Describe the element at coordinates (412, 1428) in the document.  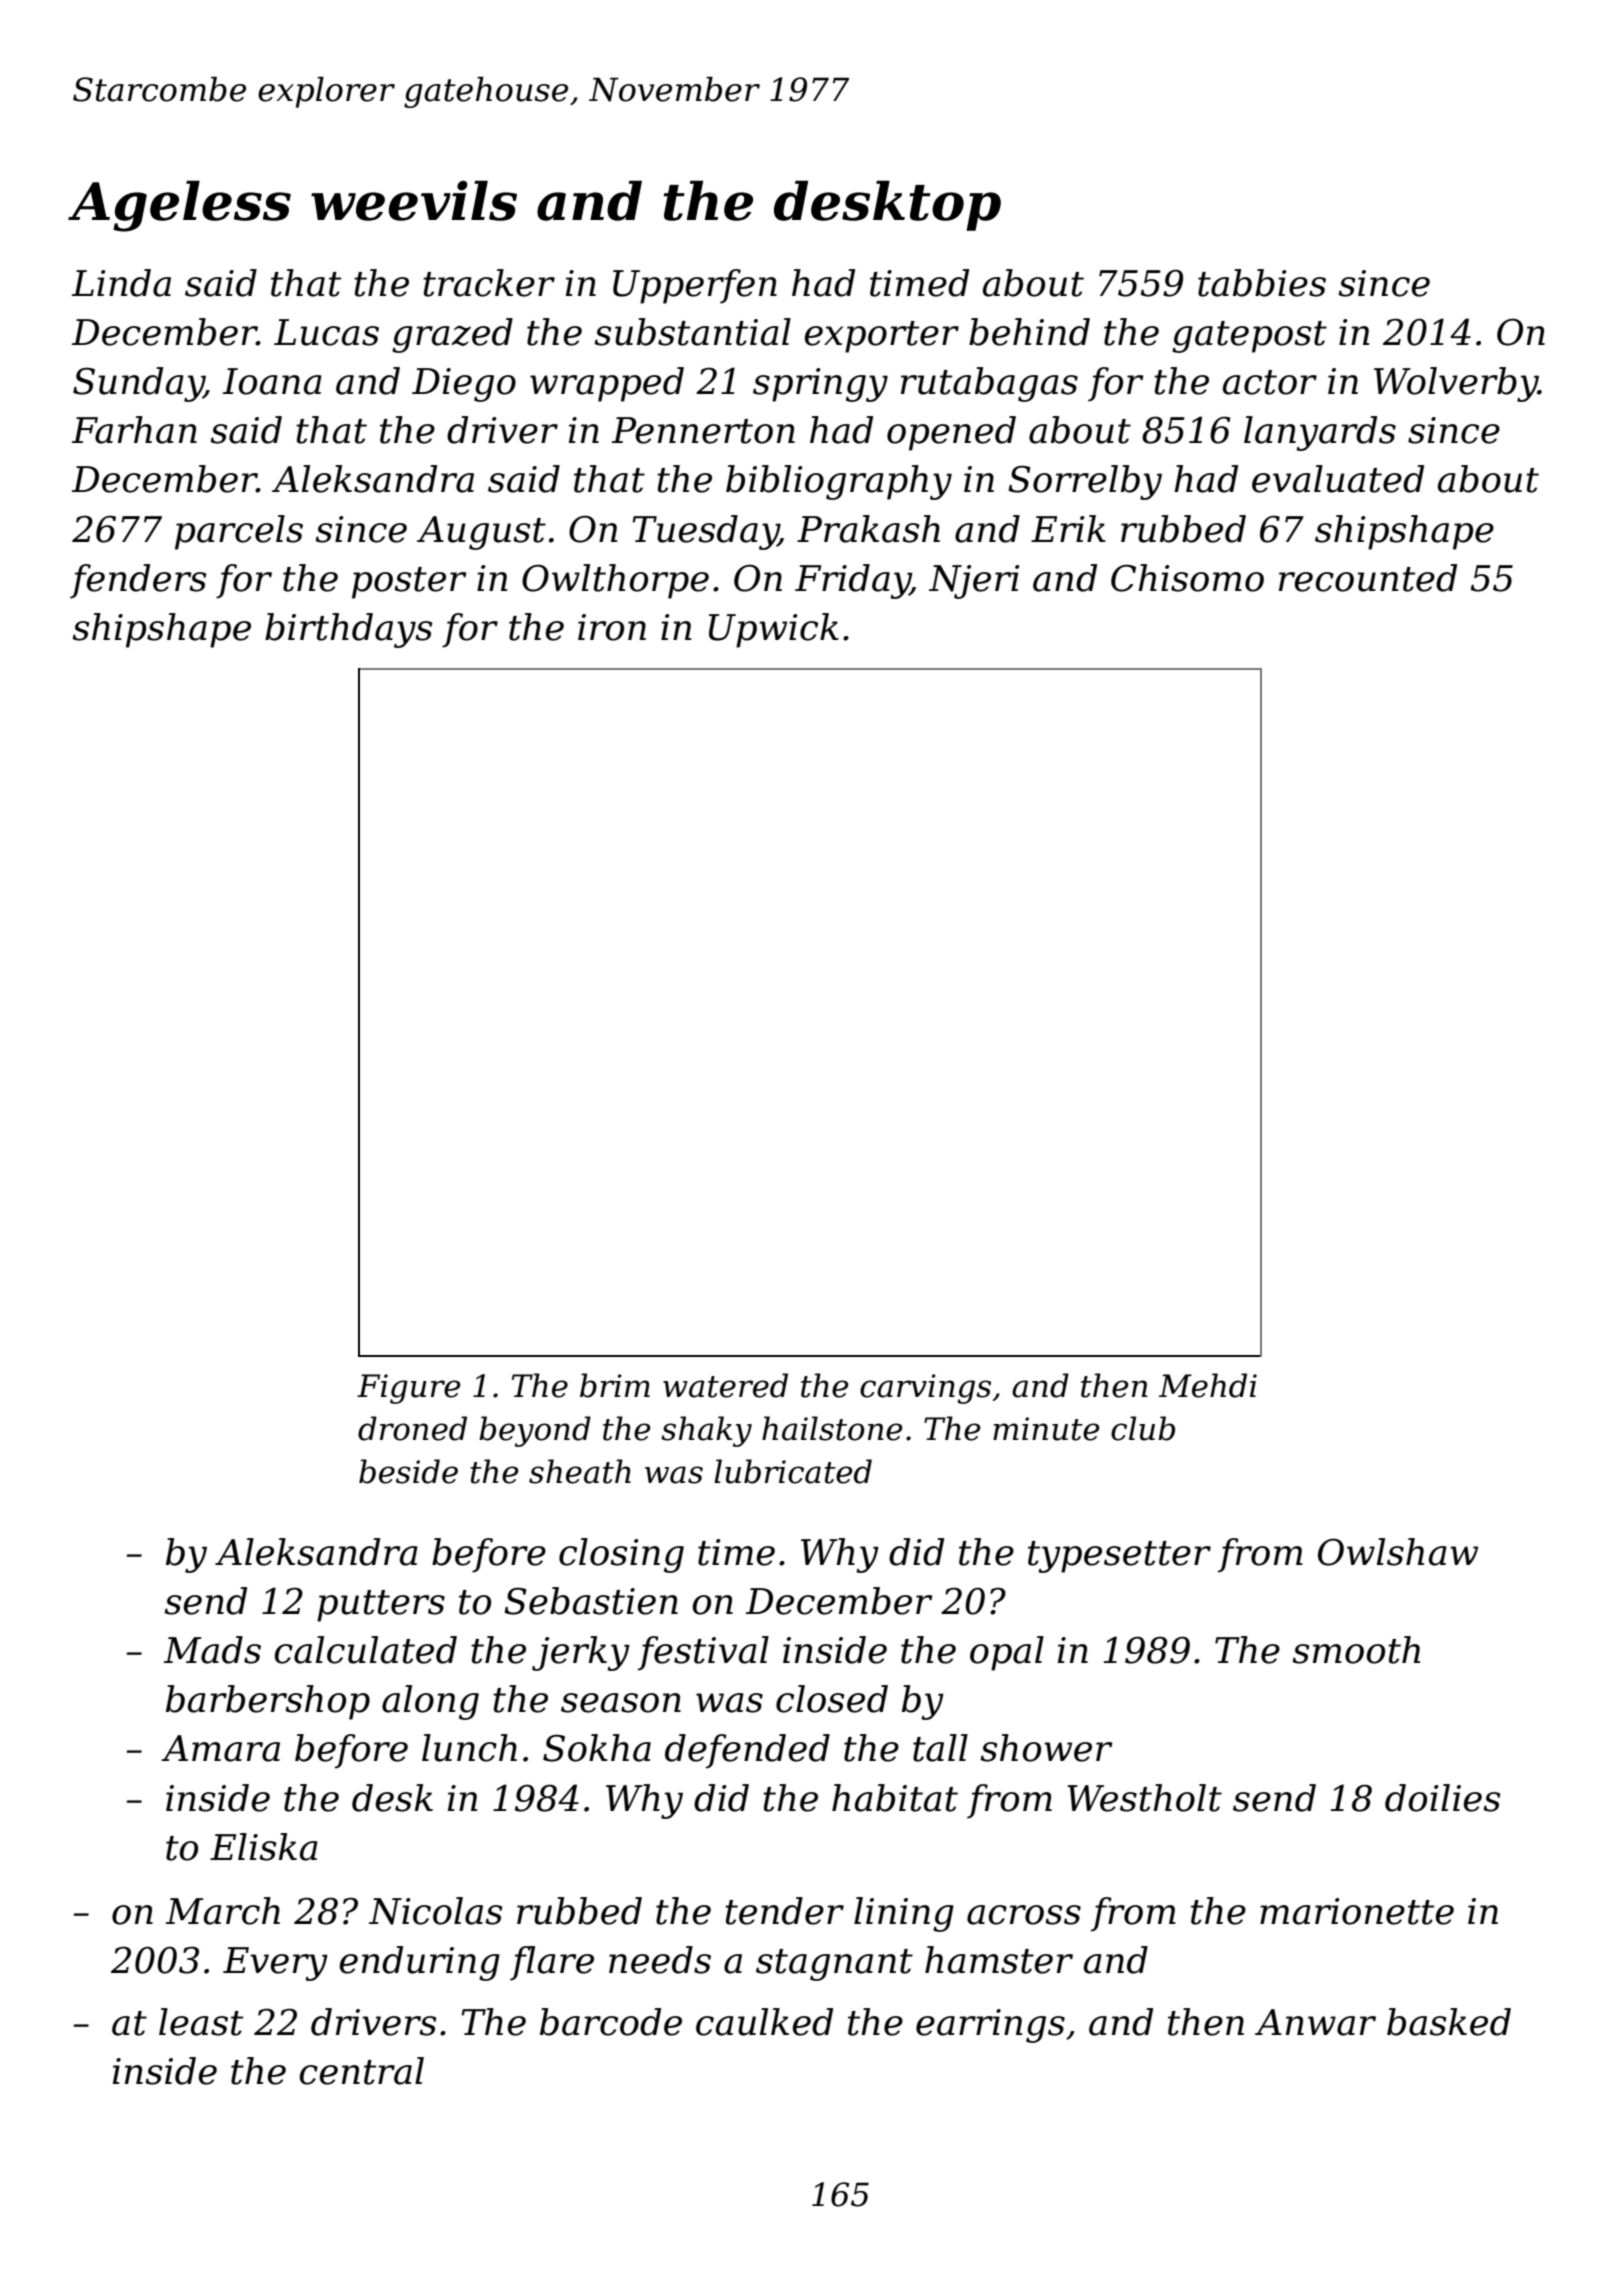
I see `droned` at that location.
